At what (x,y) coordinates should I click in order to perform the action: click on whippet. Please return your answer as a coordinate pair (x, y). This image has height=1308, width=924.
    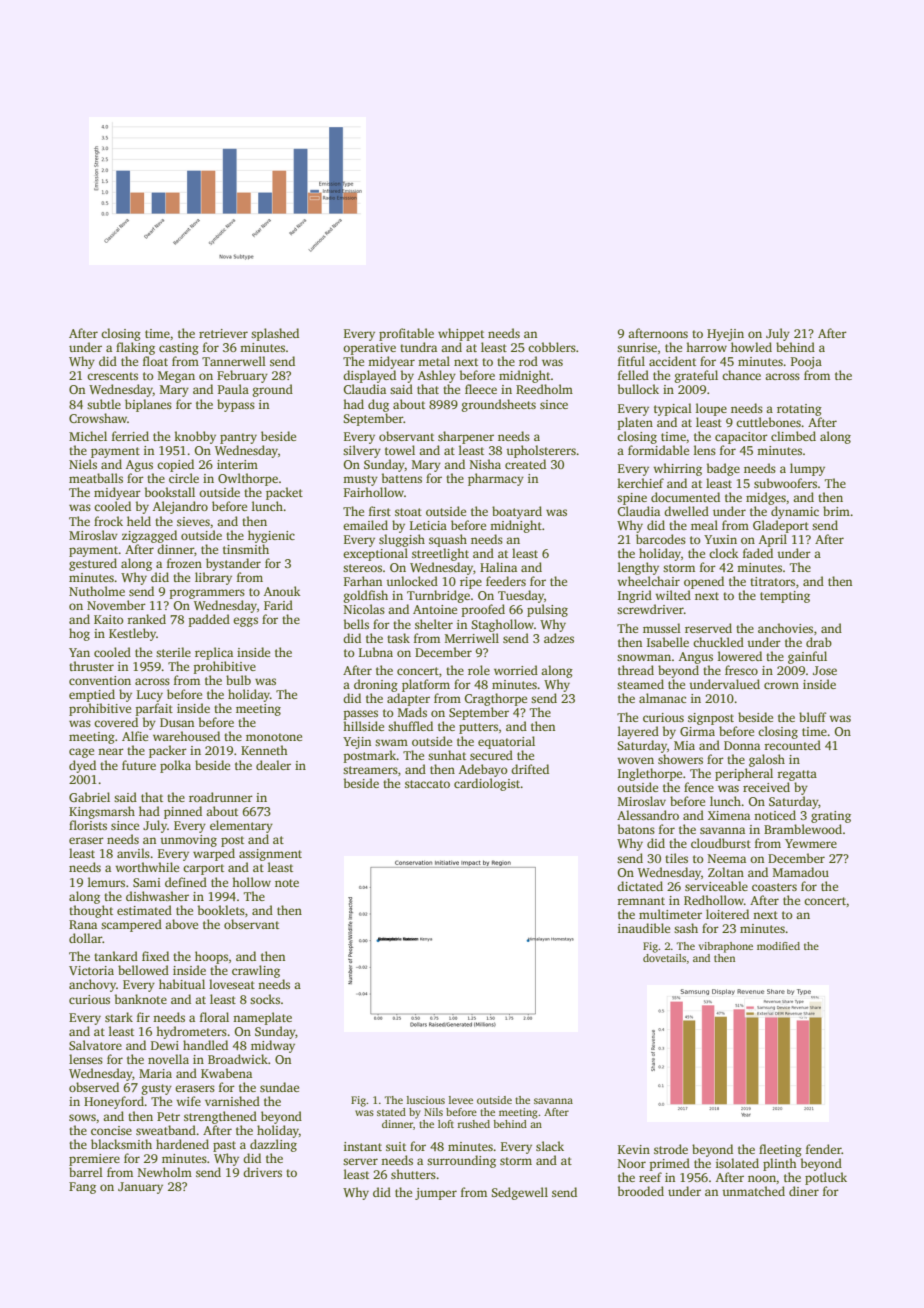
    Looking at the image, I should click on (461, 334).
